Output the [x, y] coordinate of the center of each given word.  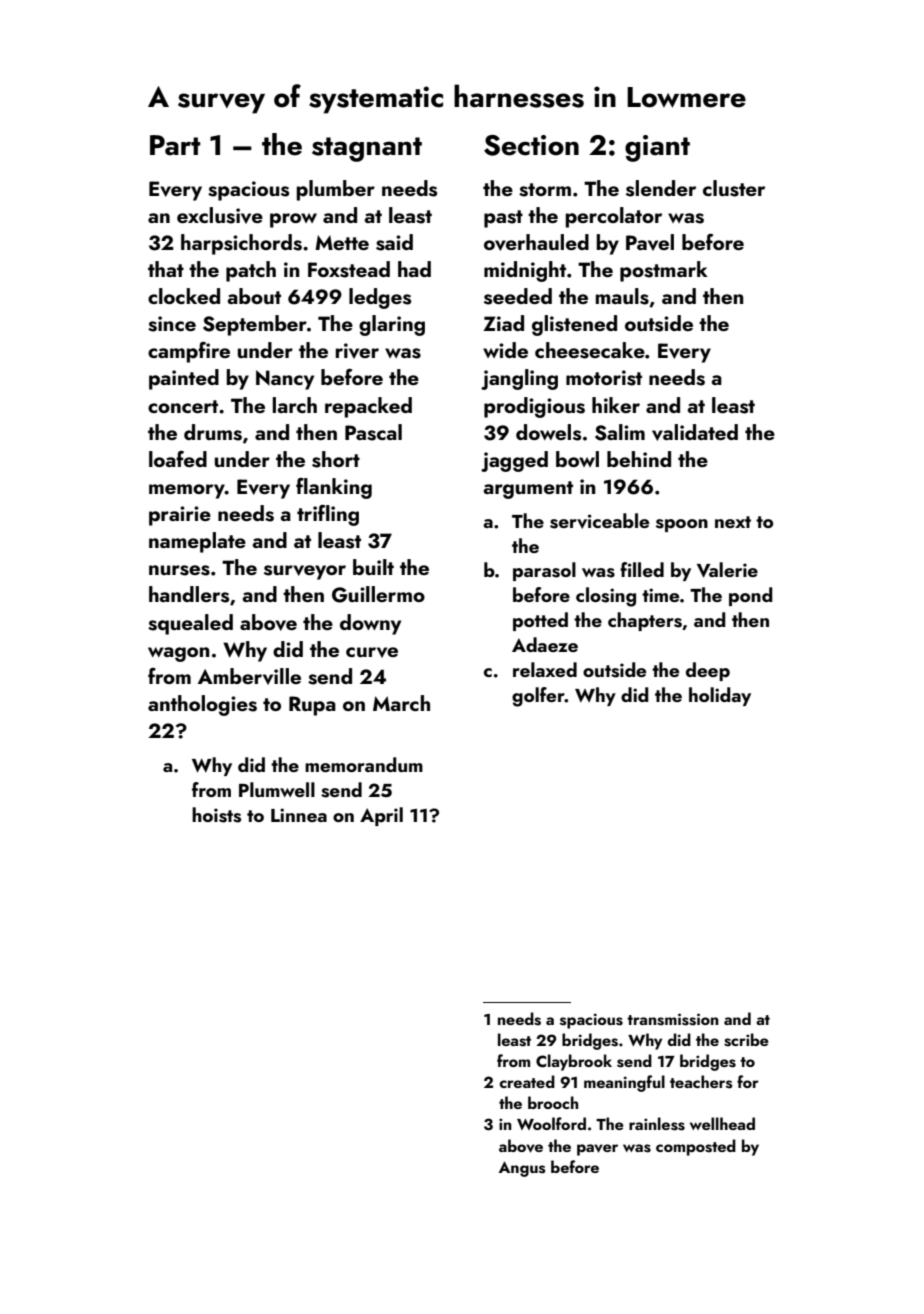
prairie [180, 516]
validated [695, 432]
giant [657, 148]
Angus [522, 1169]
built [373, 567]
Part [175, 145]
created [527, 1081]
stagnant [367, 149]
